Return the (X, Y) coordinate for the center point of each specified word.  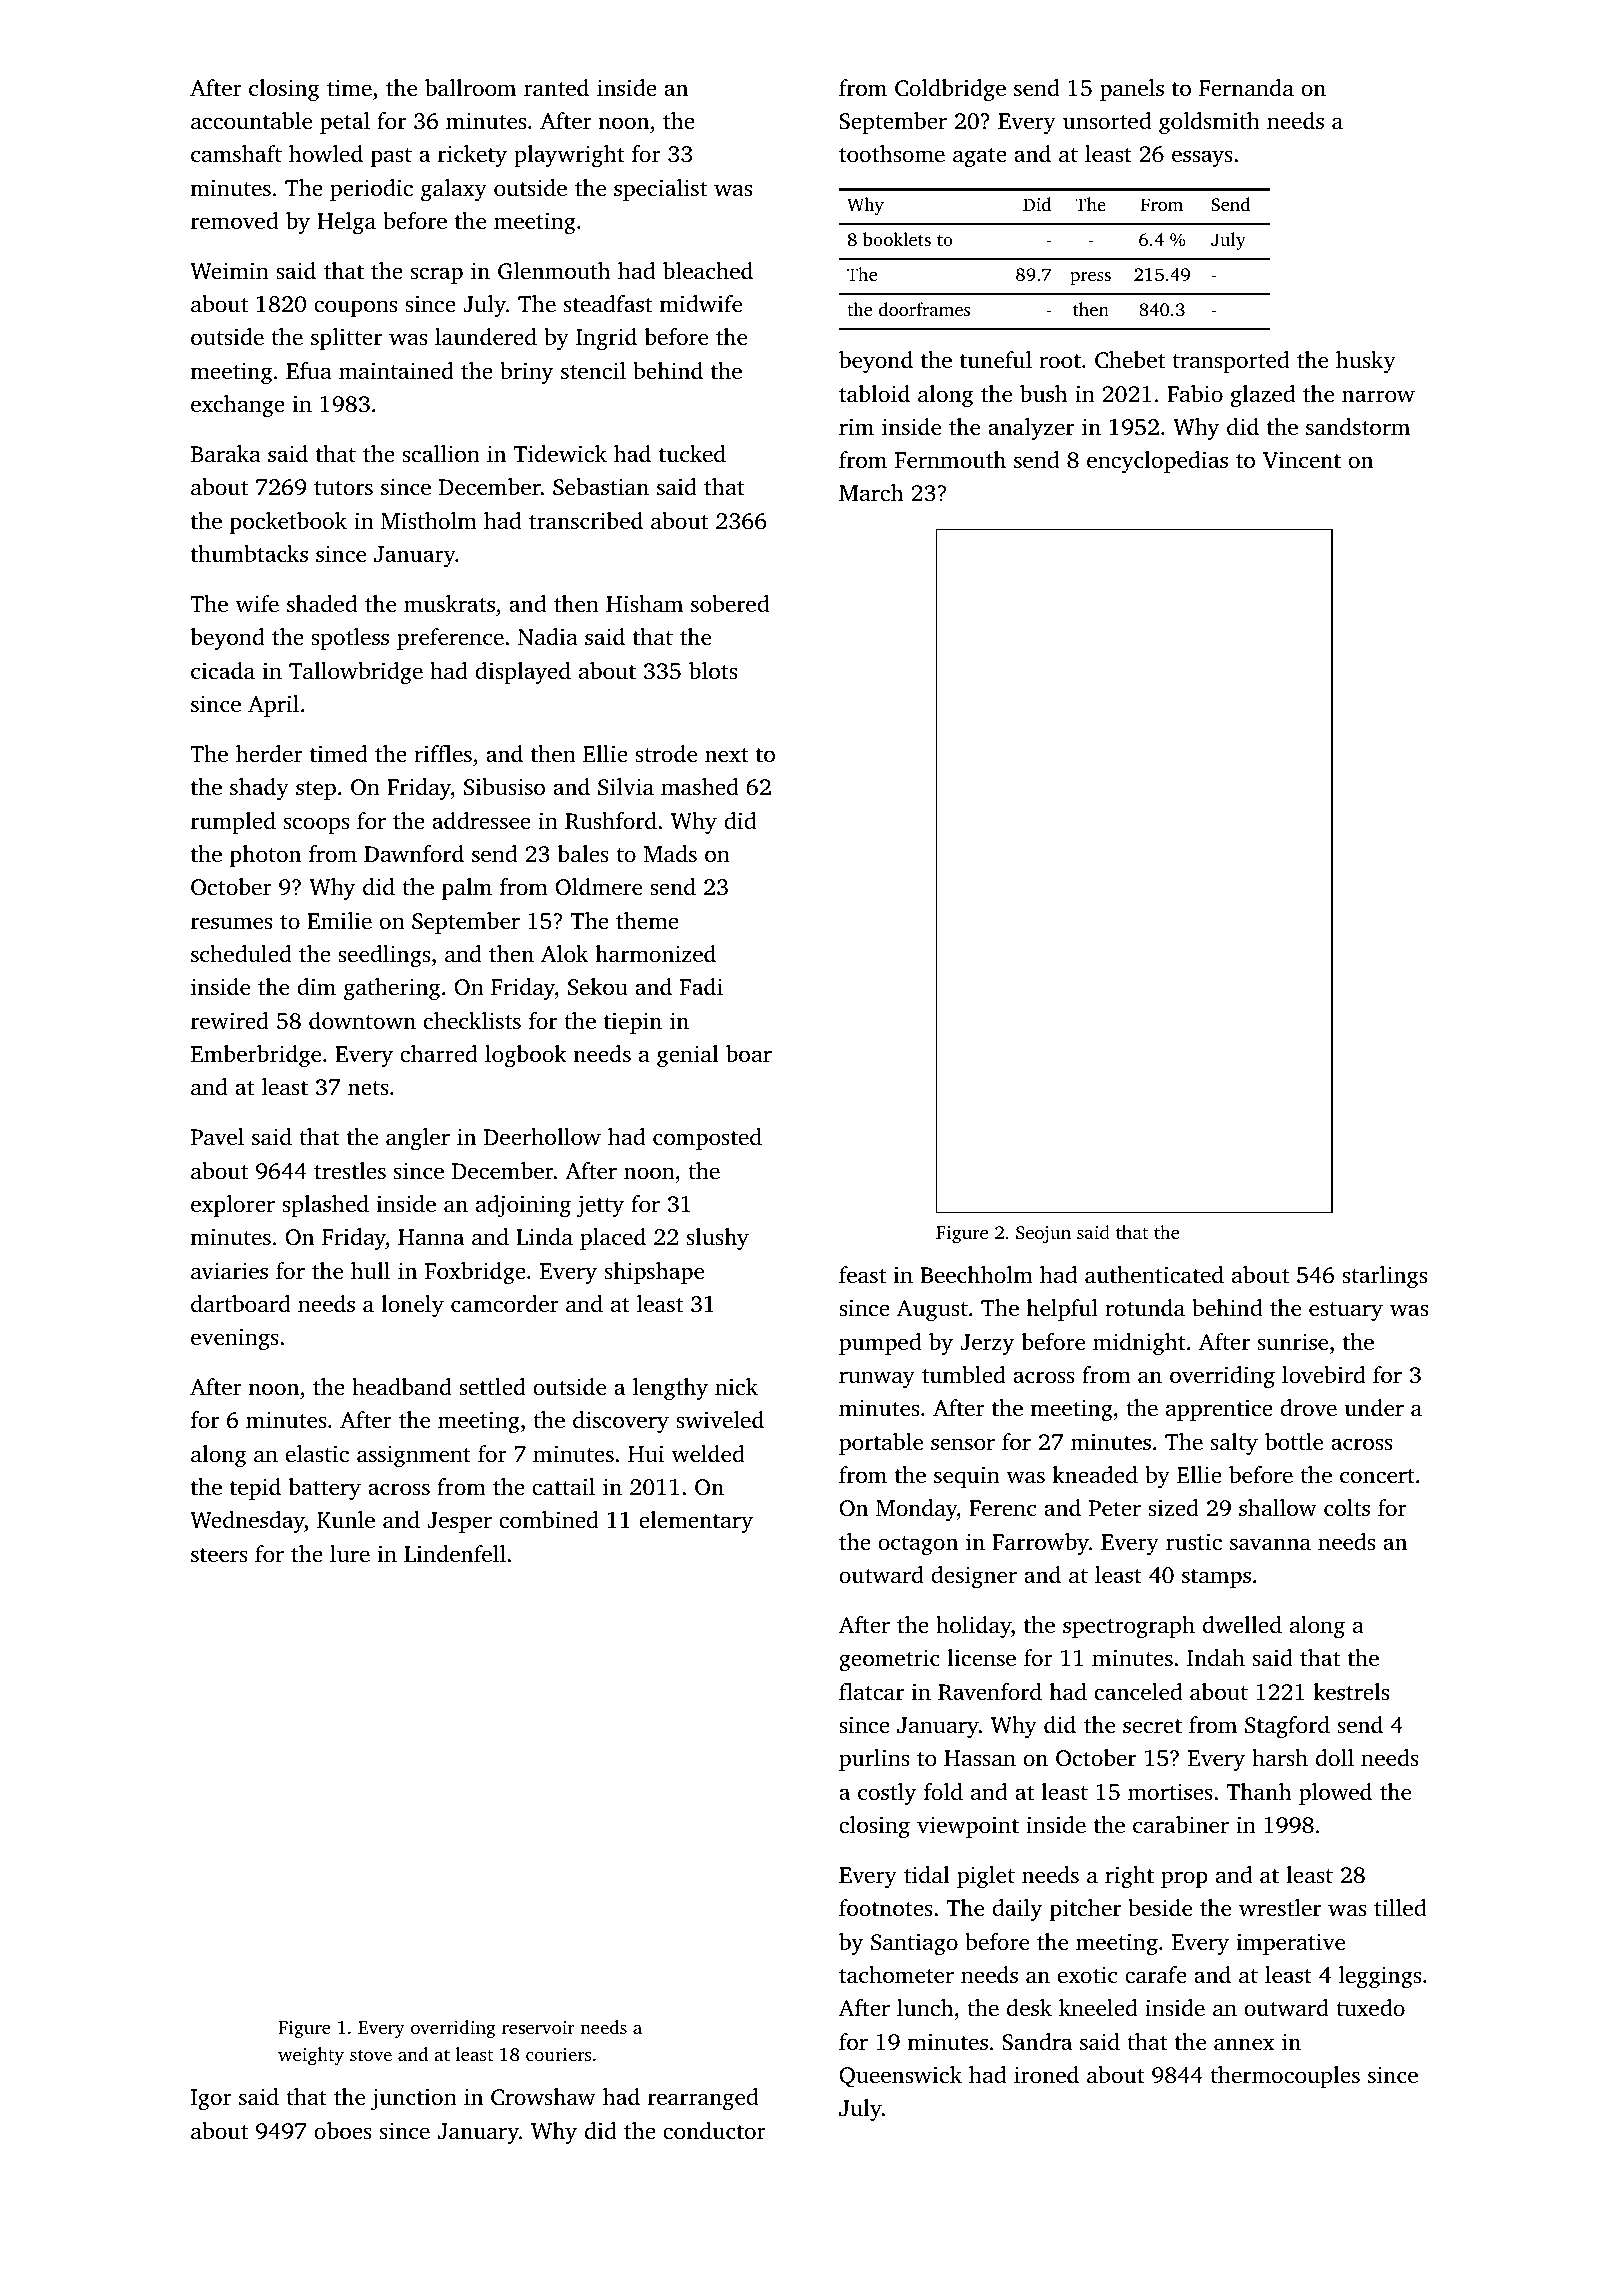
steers (219, 1555)
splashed (325, 1206)
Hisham (644, 603)
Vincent (1302, 460)
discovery (621, 1422)
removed (234, 221)
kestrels (1351, 1692)
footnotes (886, 1908)
